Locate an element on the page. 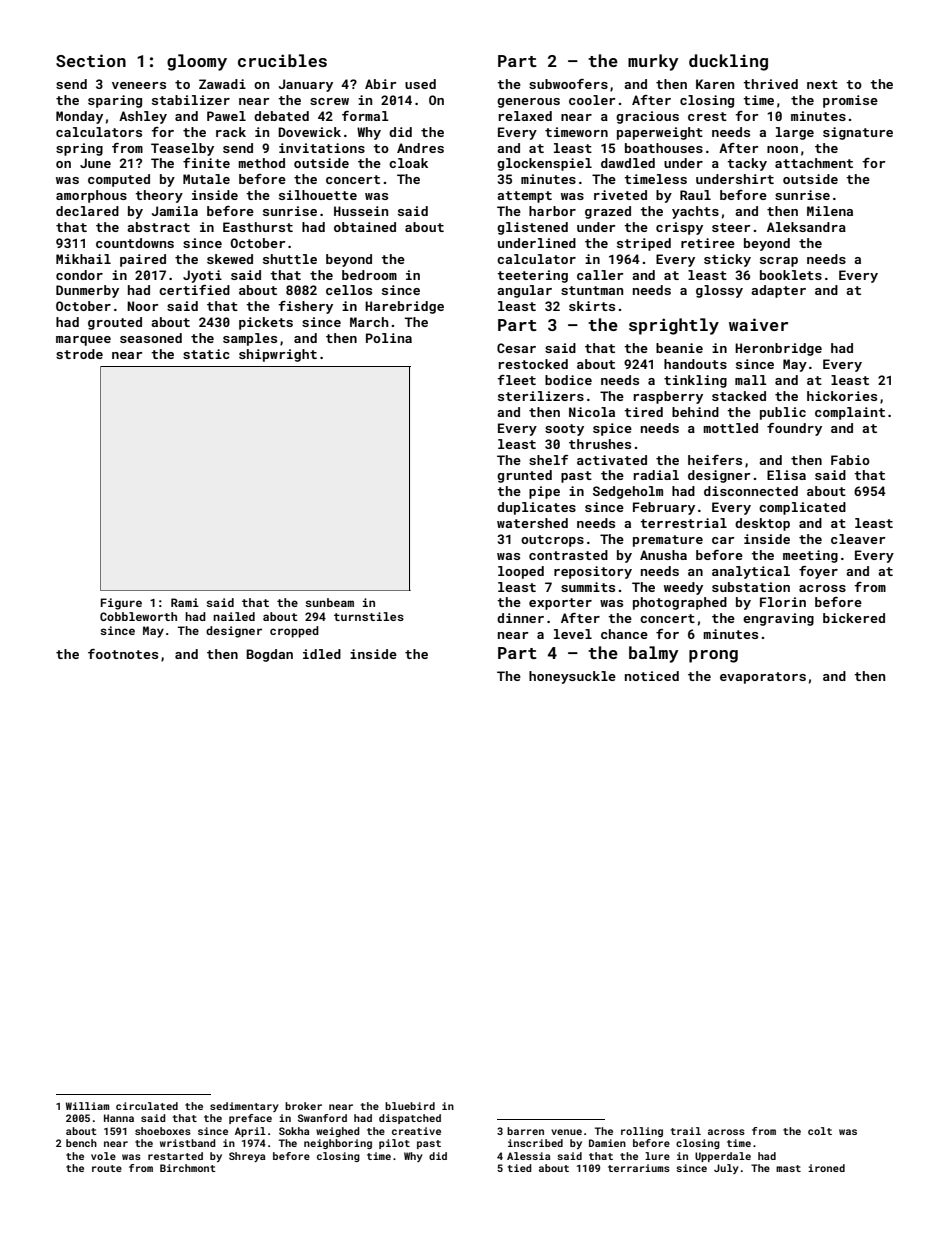 The height and width of the page is (1233, 952). terrestrial is located at coordinates (683, 523).
